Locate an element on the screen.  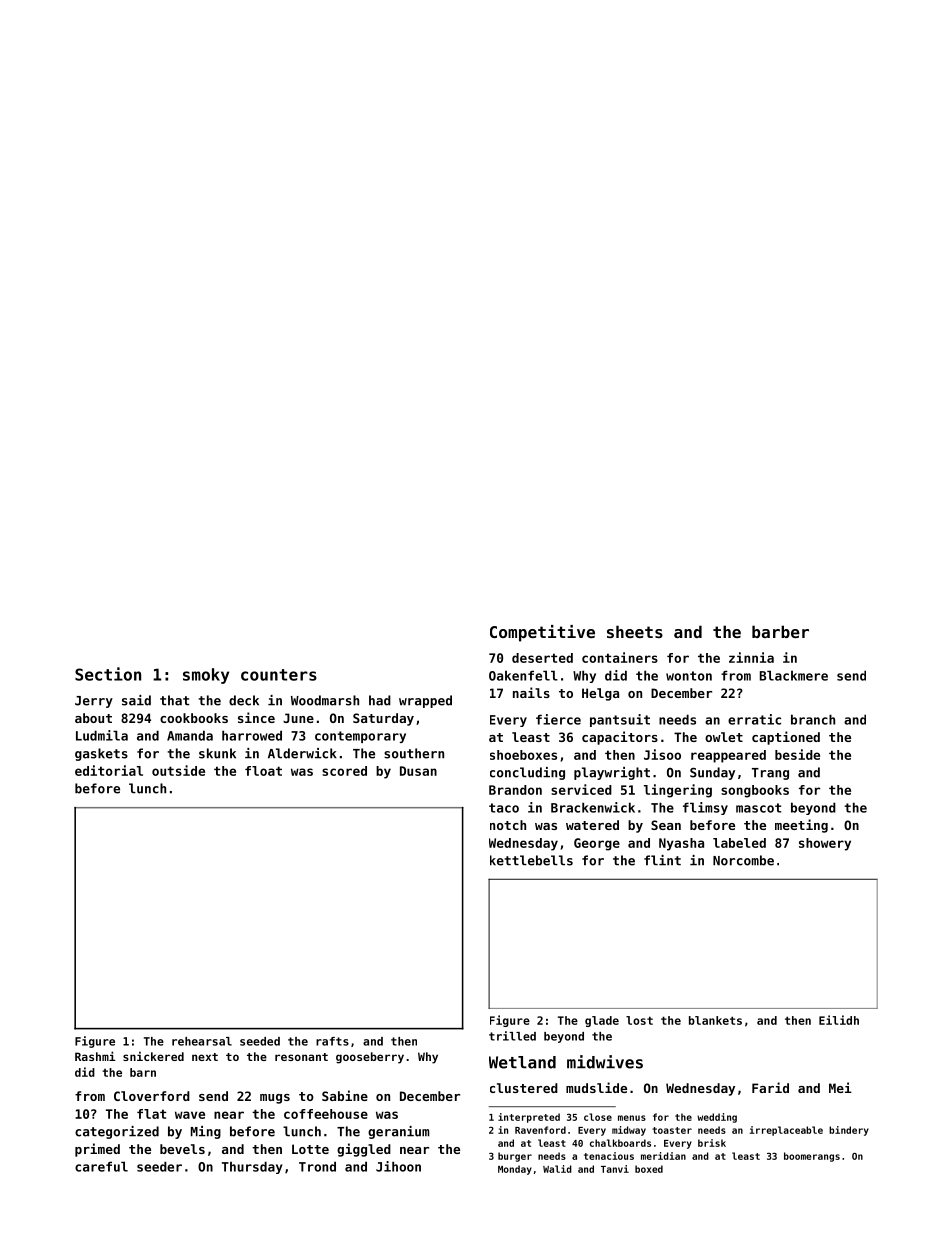
glade is located at coordinates (602, 1021).
